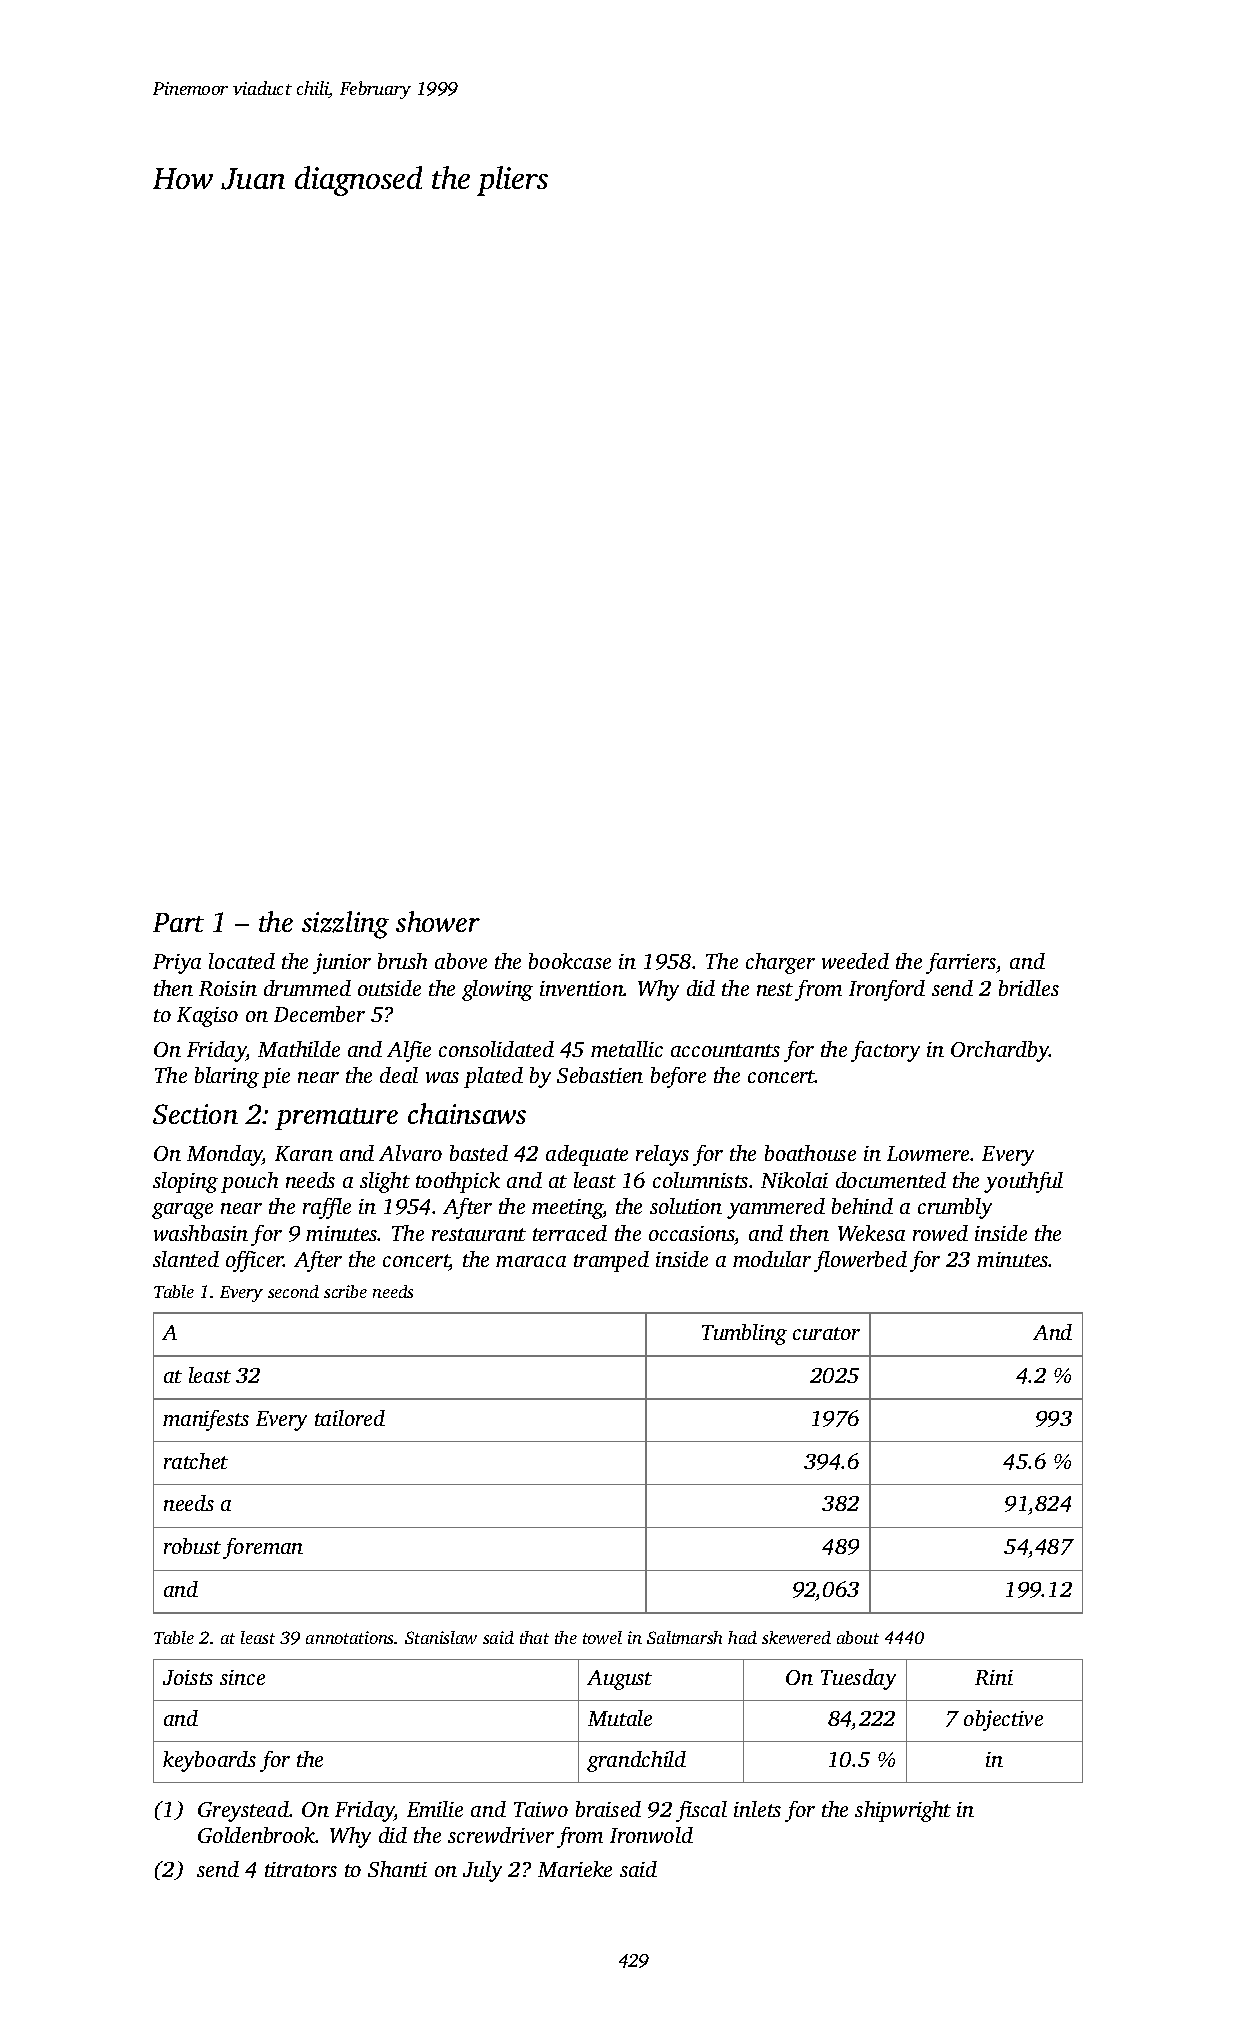  What do you see at coordinates (345, 925) in the document?
I see `sizzling` at bounding box center [345, 925].
